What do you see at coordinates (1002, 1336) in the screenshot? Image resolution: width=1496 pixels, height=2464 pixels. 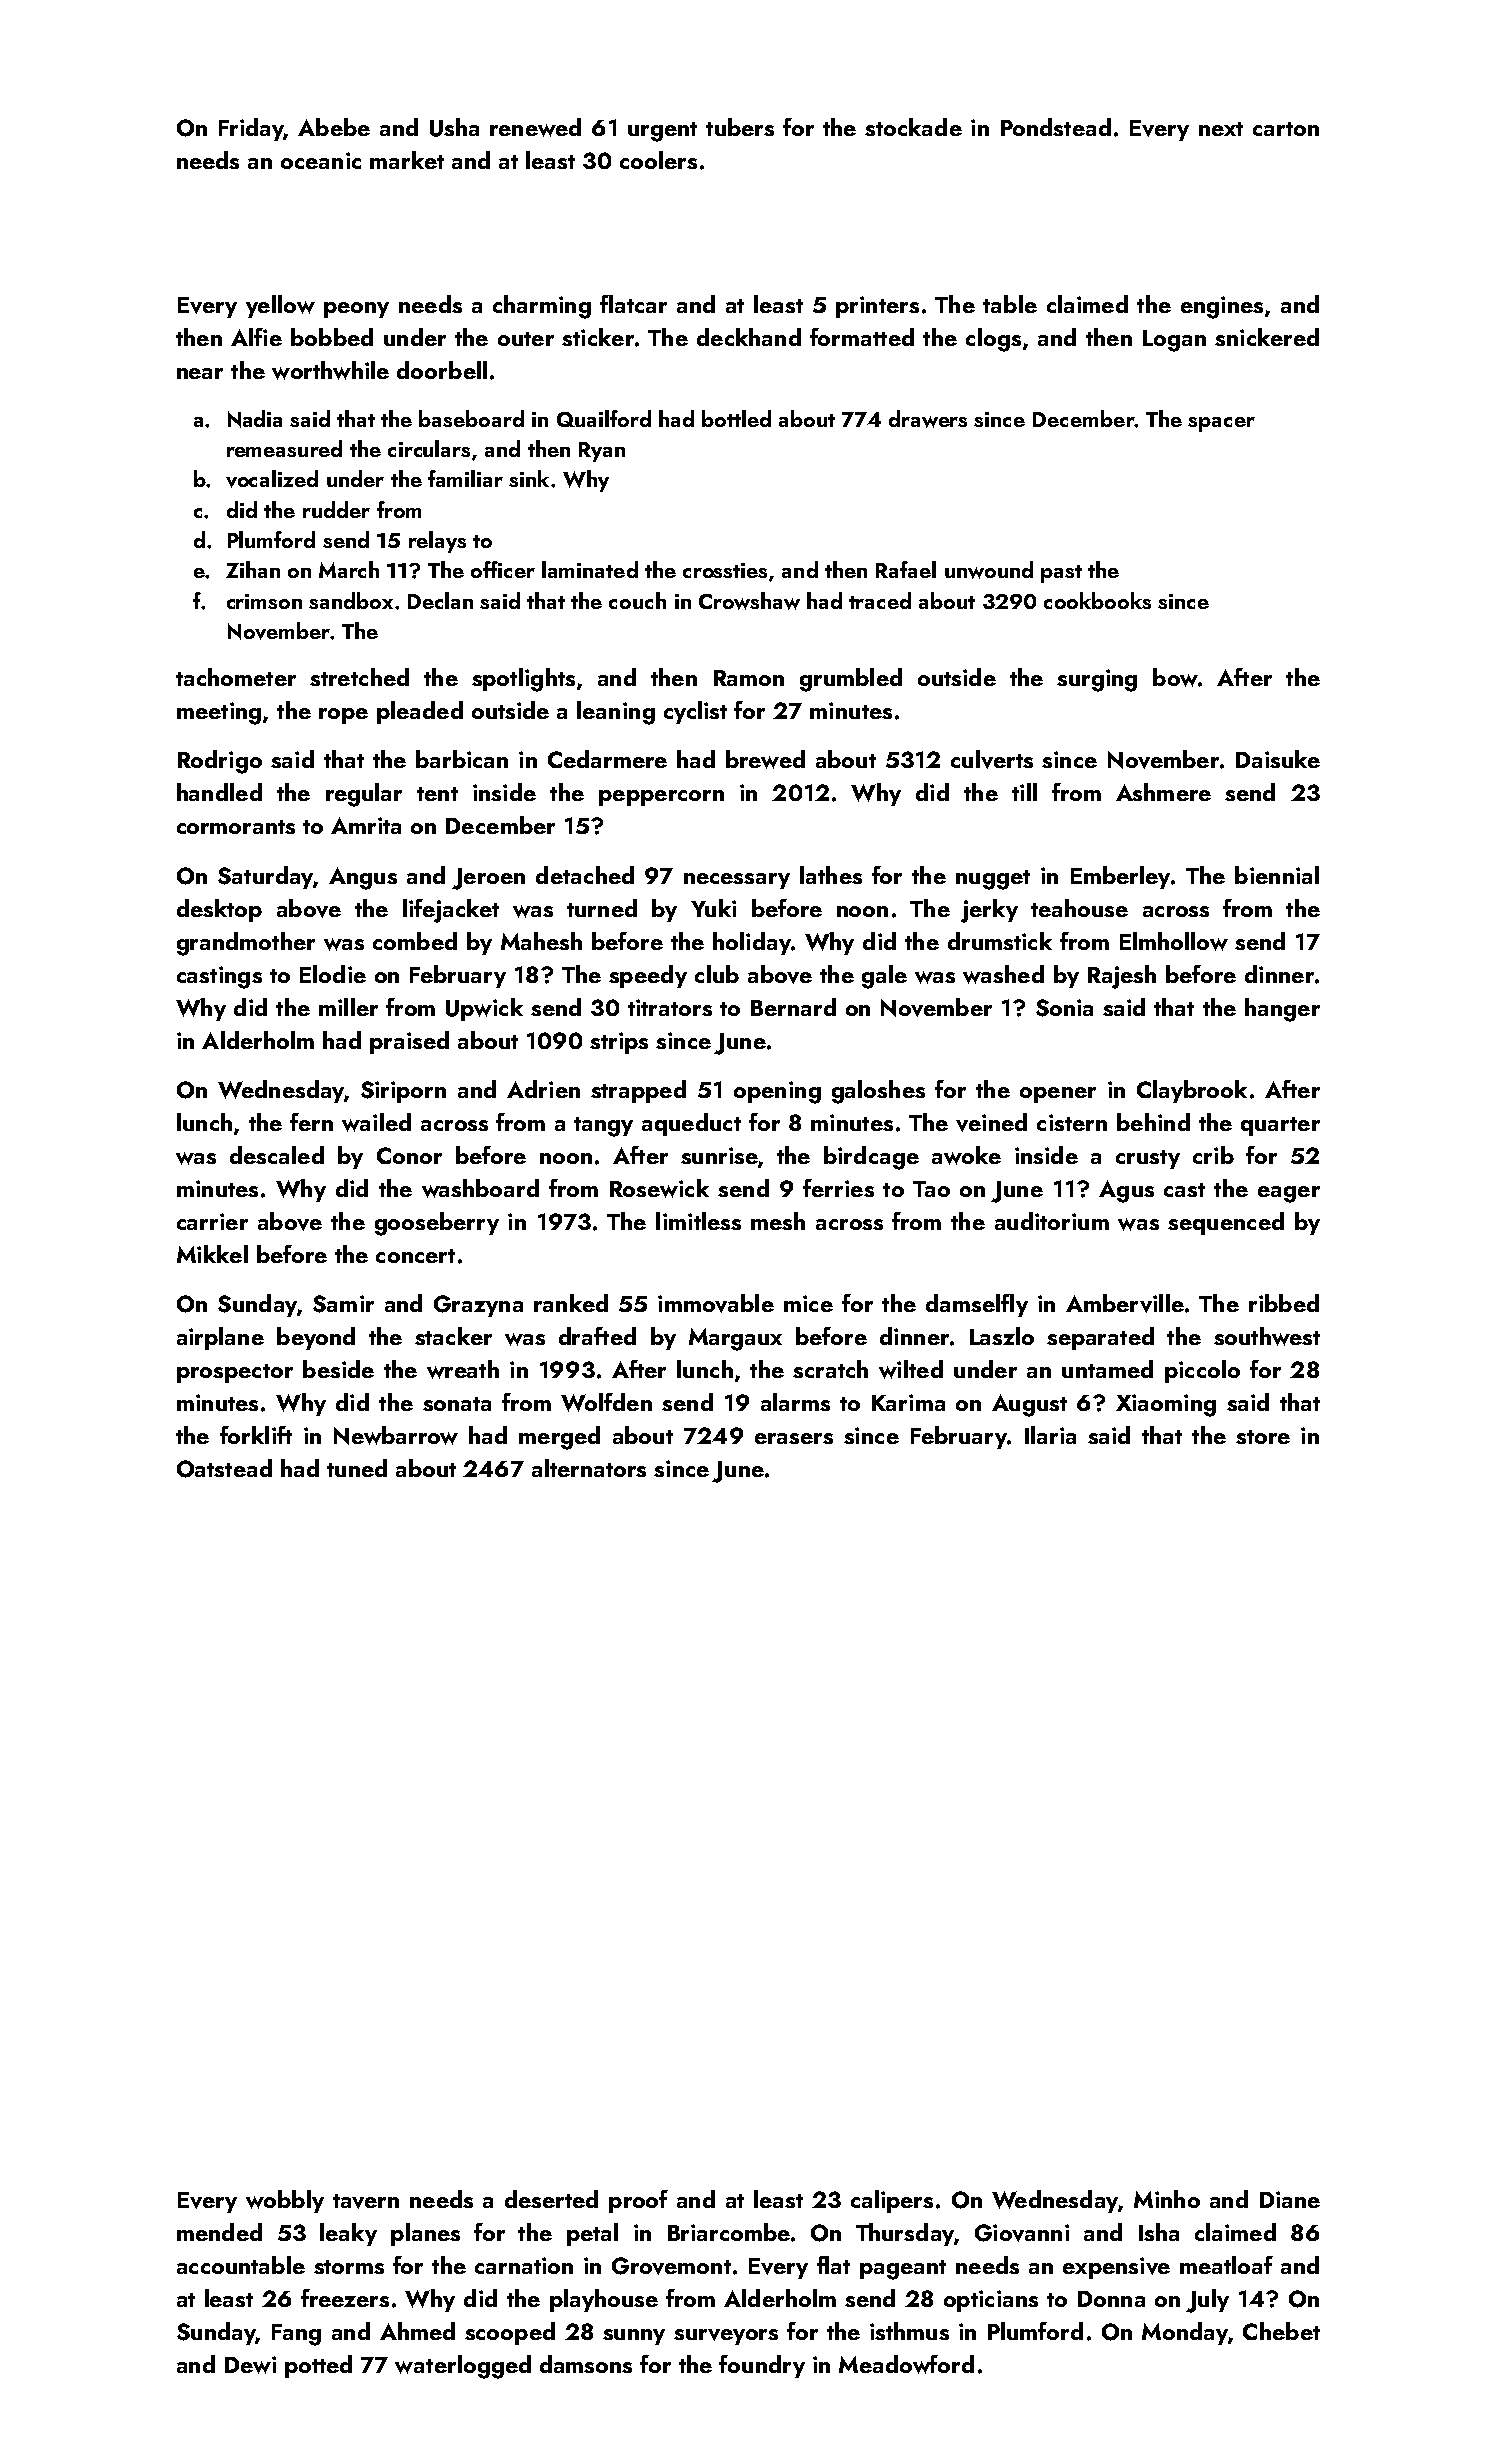 I see `Laszlo` at bounding box center [1002, 1336].
